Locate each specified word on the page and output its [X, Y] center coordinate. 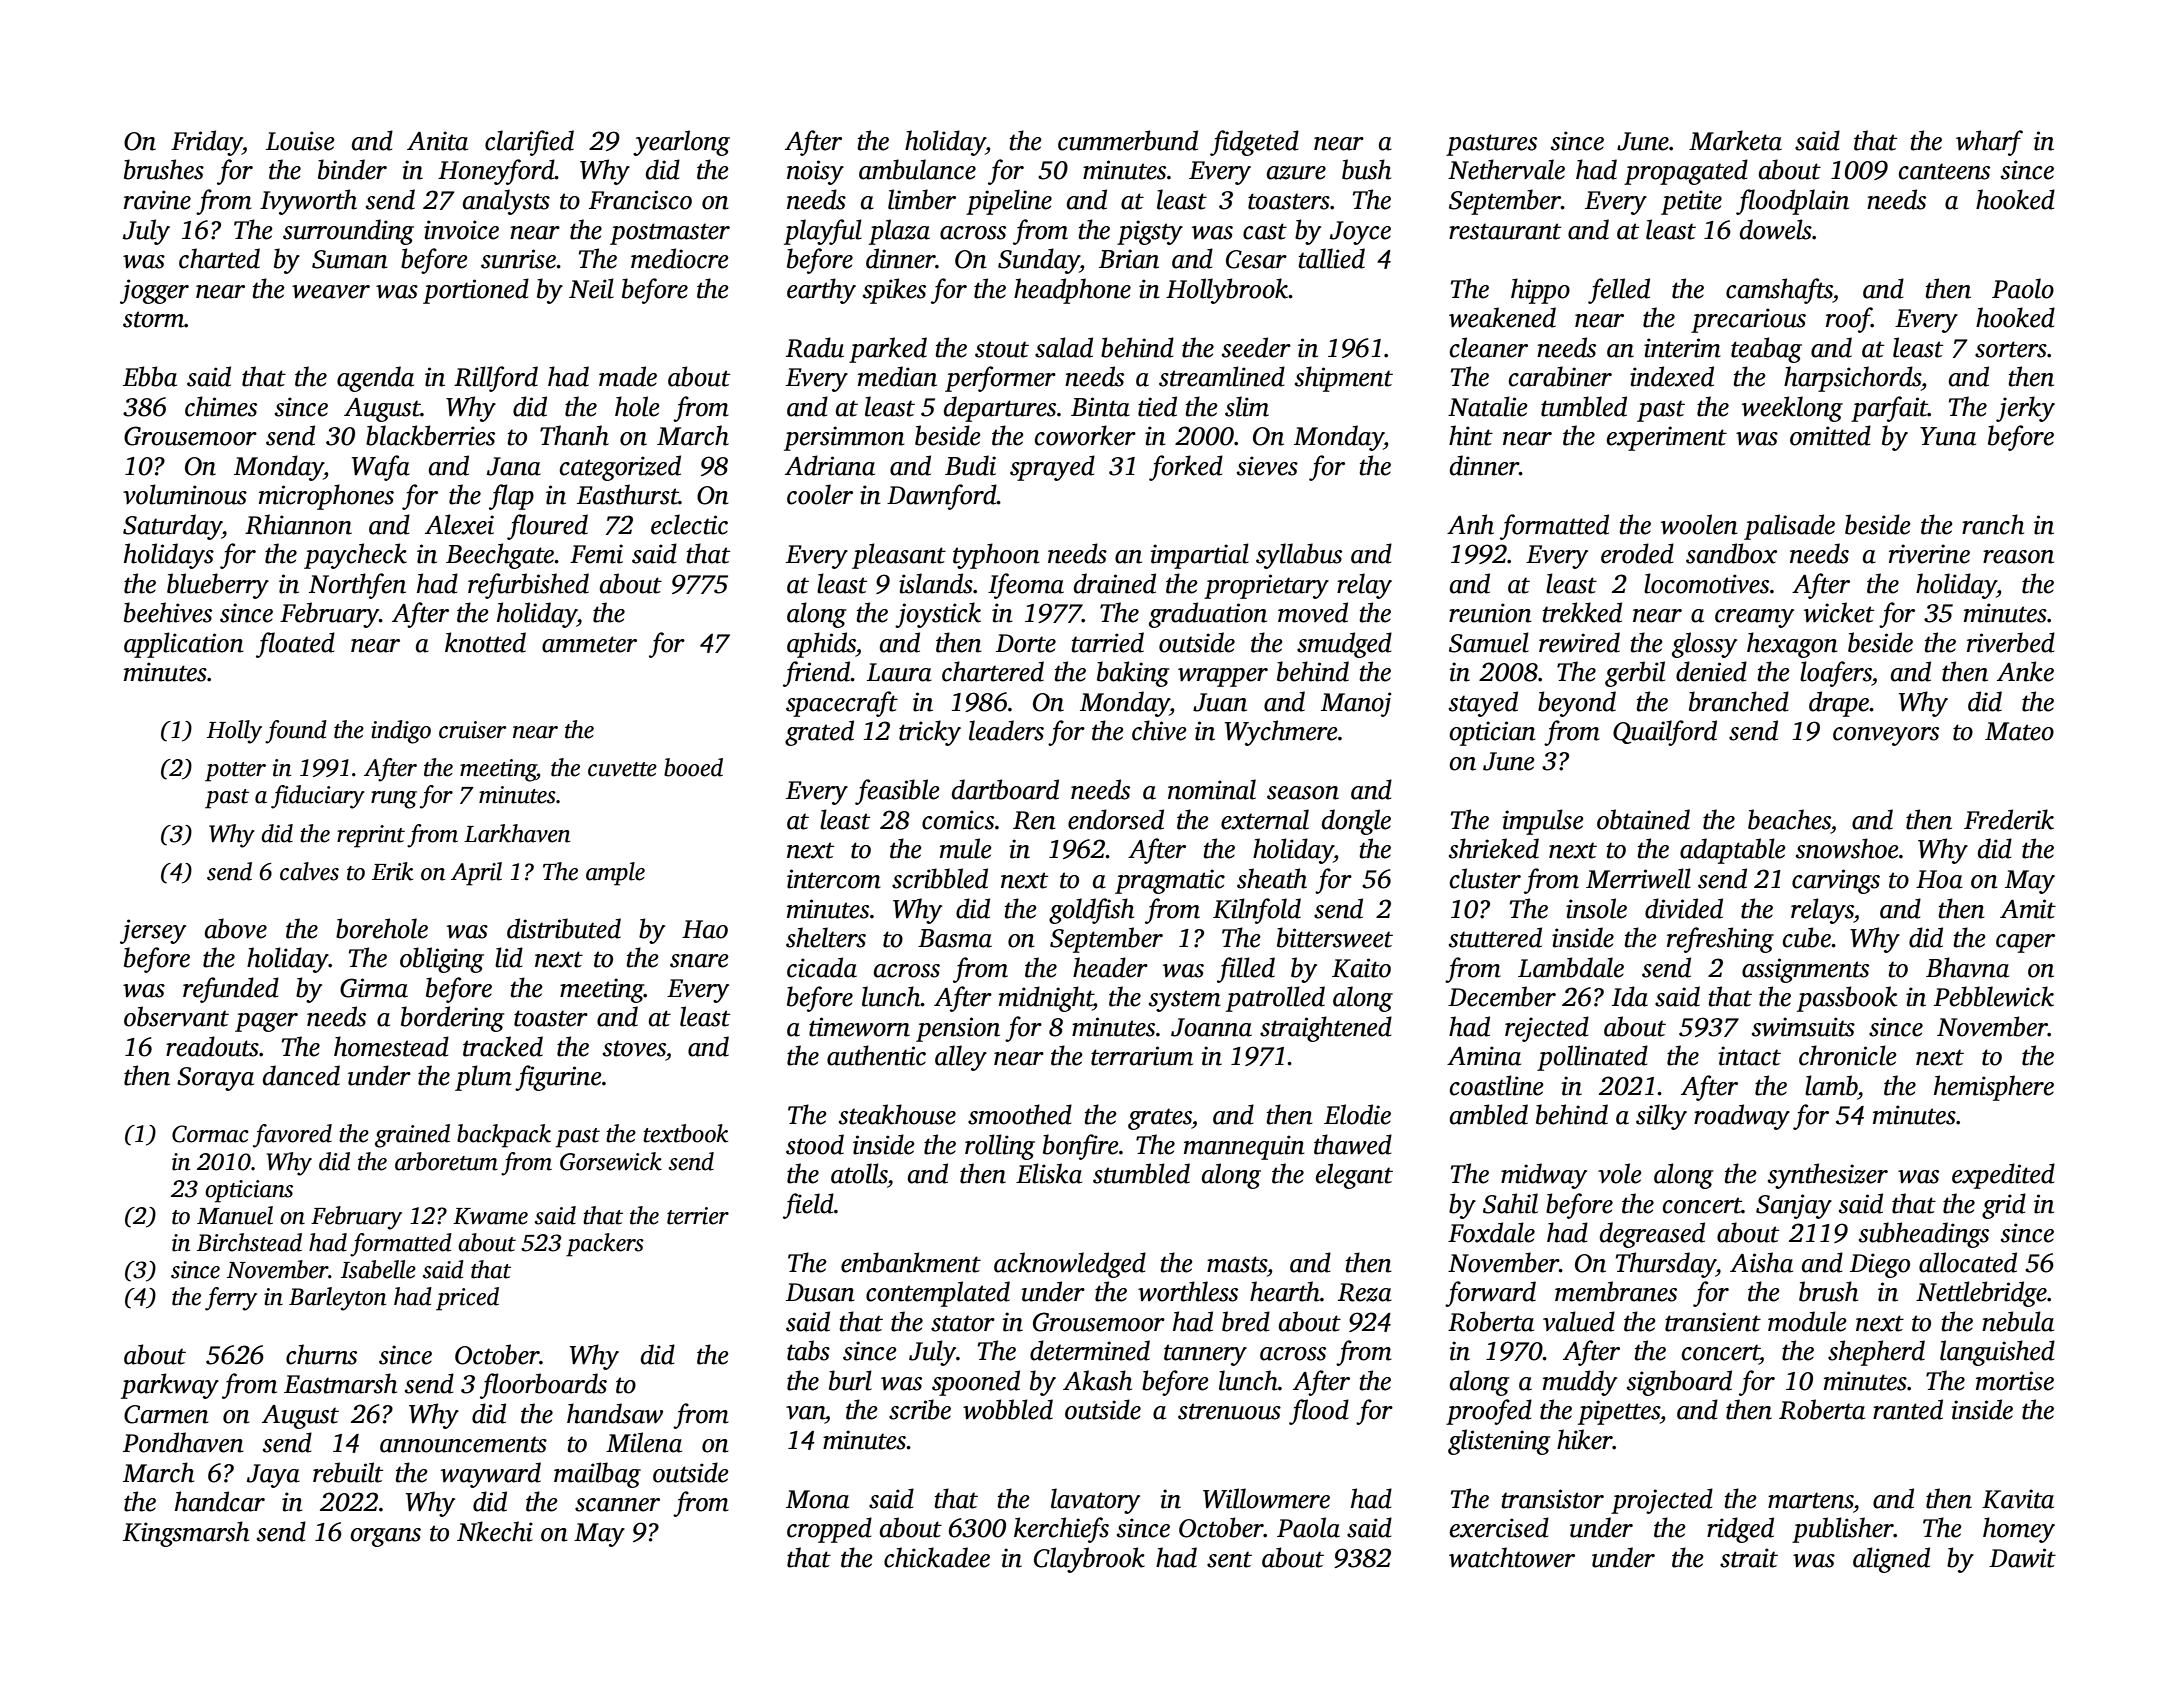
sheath [1272, 878]
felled [1619, 291]
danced [301, 1075]
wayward [491, 1475]
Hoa [1939, 879]
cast [1265, 231]
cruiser [472, 730]
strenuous [1229, 1411]
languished [1997, 1353]
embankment [911, 1262]
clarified [529, 143]
